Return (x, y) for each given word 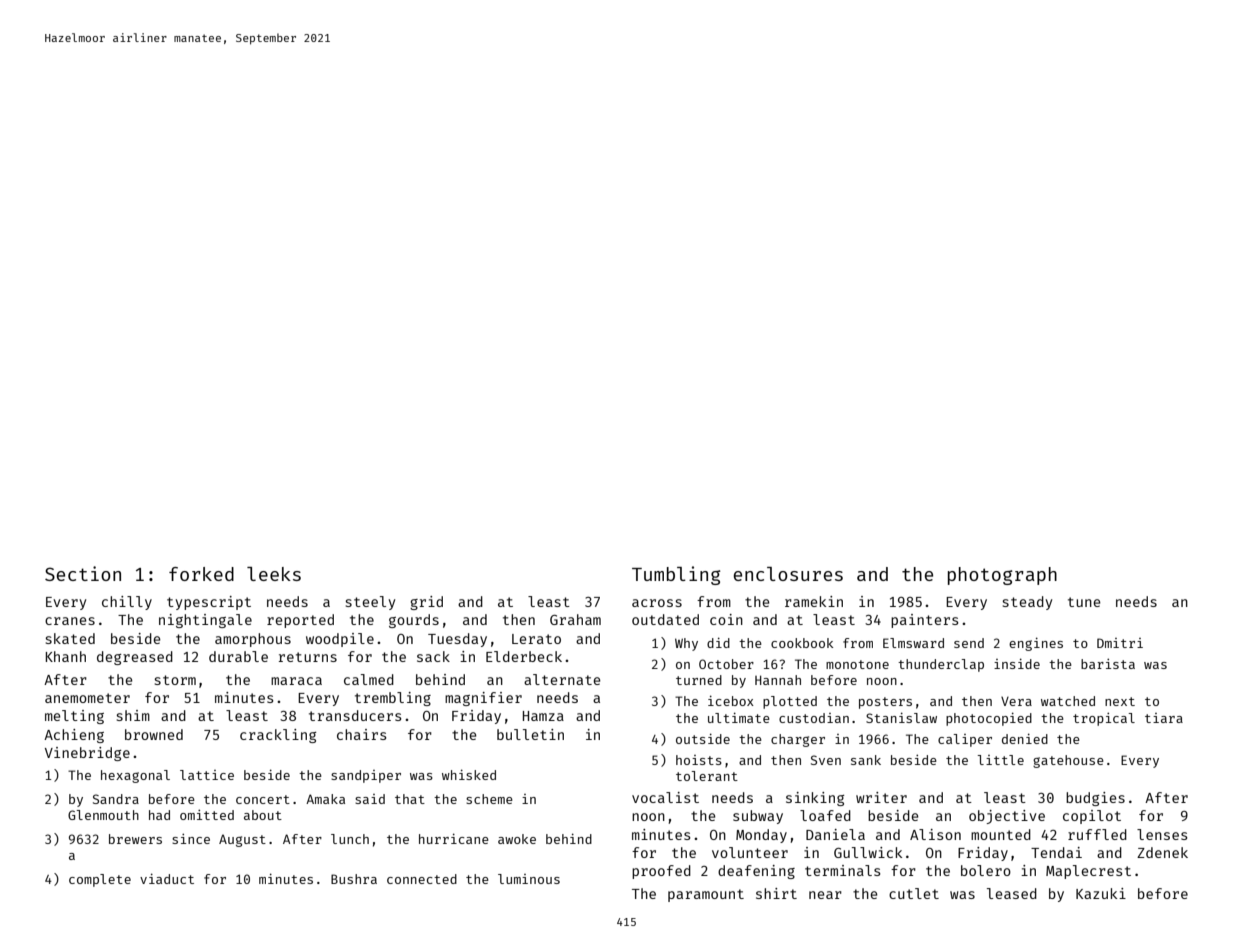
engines (1036, 644)
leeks (274, 574)
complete (100, 880)
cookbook (802, 643)
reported (300, 621)
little (1000, 760)
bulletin (530, 734)
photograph (1002, 576)
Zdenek (1162, 852)
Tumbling (676, 575)
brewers (135, 839)
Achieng (74, 736)
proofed (661, 872)
